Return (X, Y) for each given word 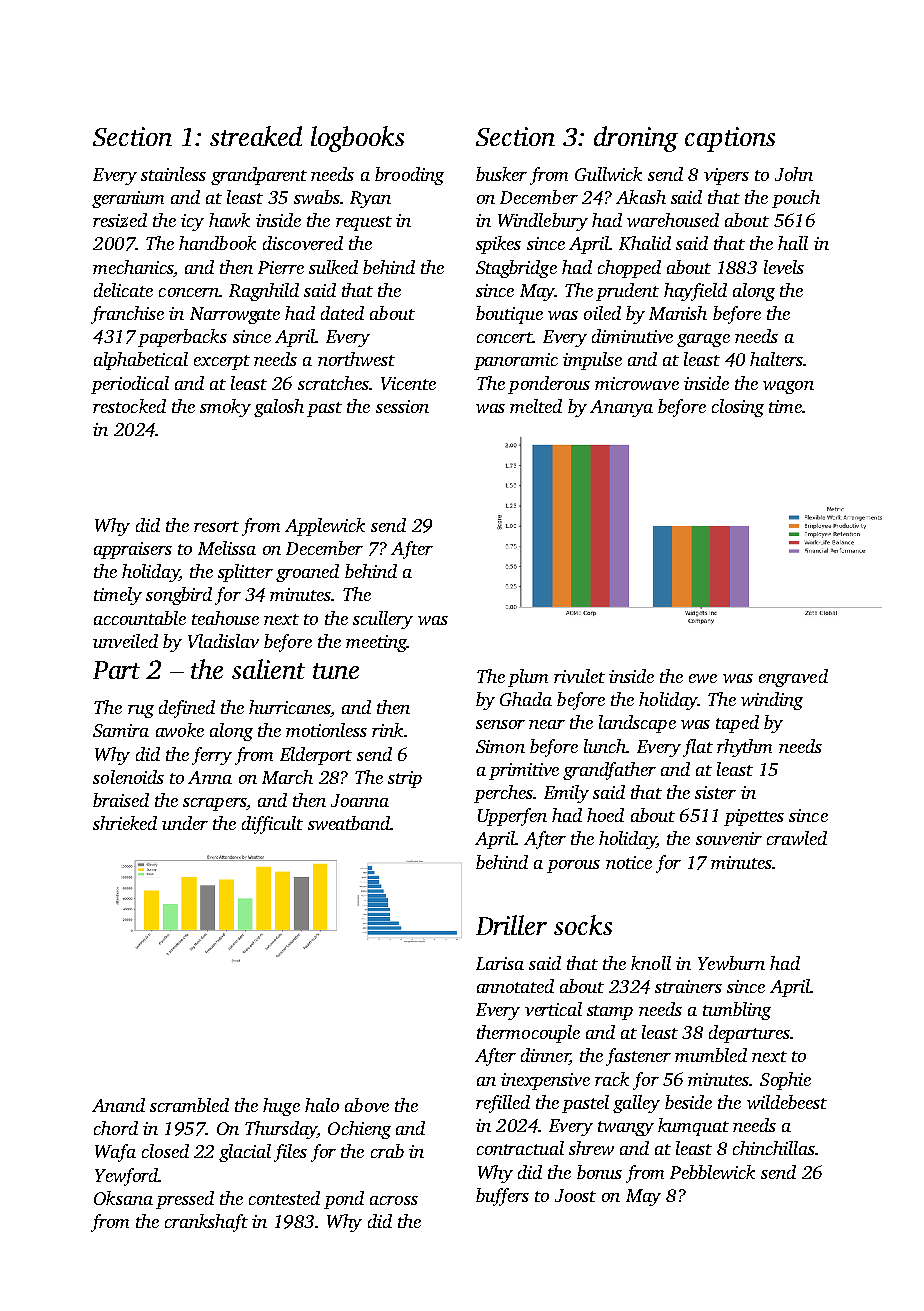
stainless (173, 174)
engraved (793, 678)
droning (636, 139)
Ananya (621, 408)
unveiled (125, 641)
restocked (129, 406)
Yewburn (731, 963)
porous (573, 866)
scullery (383, 620)
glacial (245, 1153)
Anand (118, 1105)
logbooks (357, 139)
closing (738, 408)
